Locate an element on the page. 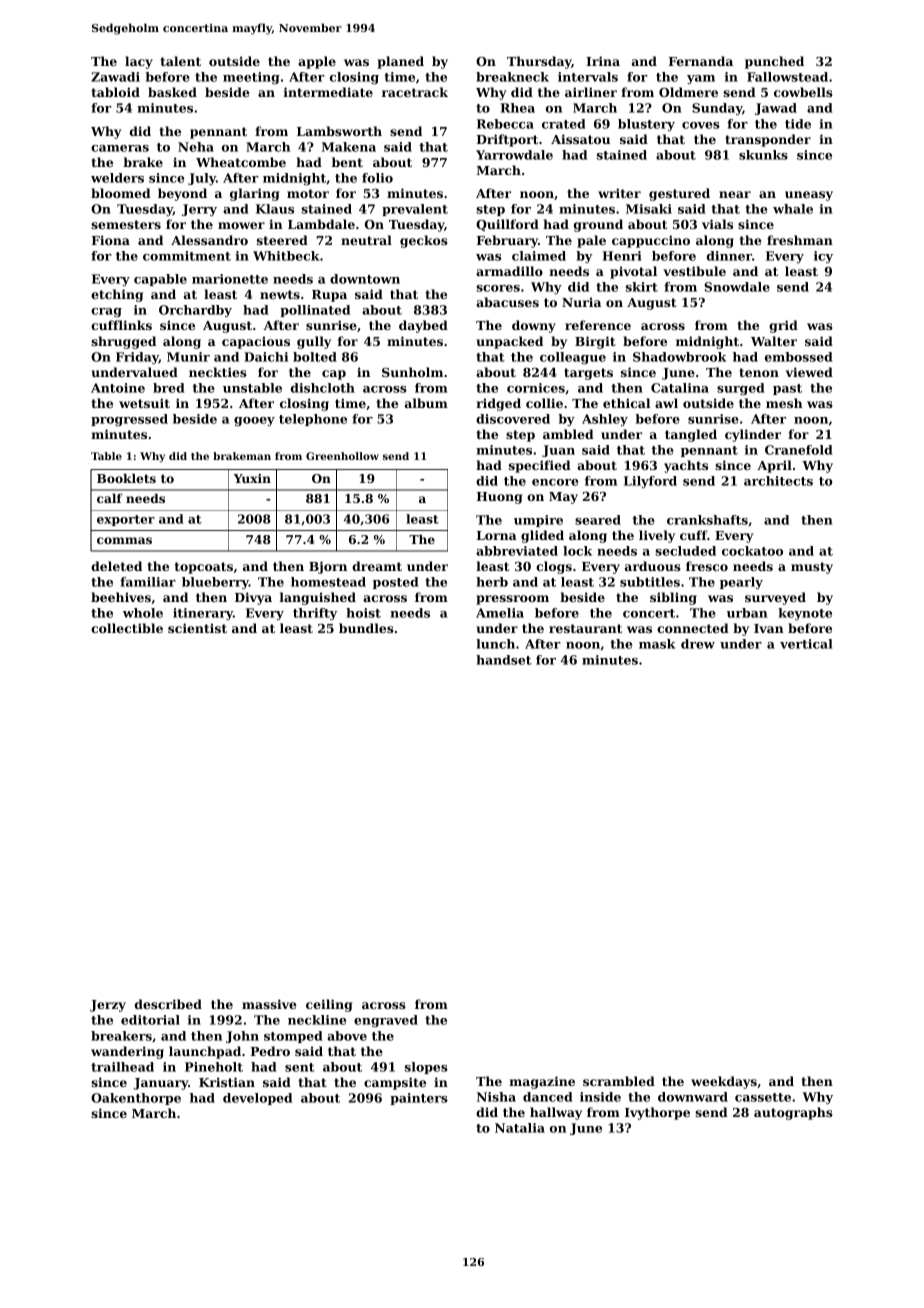 The width and height of the document is (924, 1308). exporter is located at coordinates (126, 520).
